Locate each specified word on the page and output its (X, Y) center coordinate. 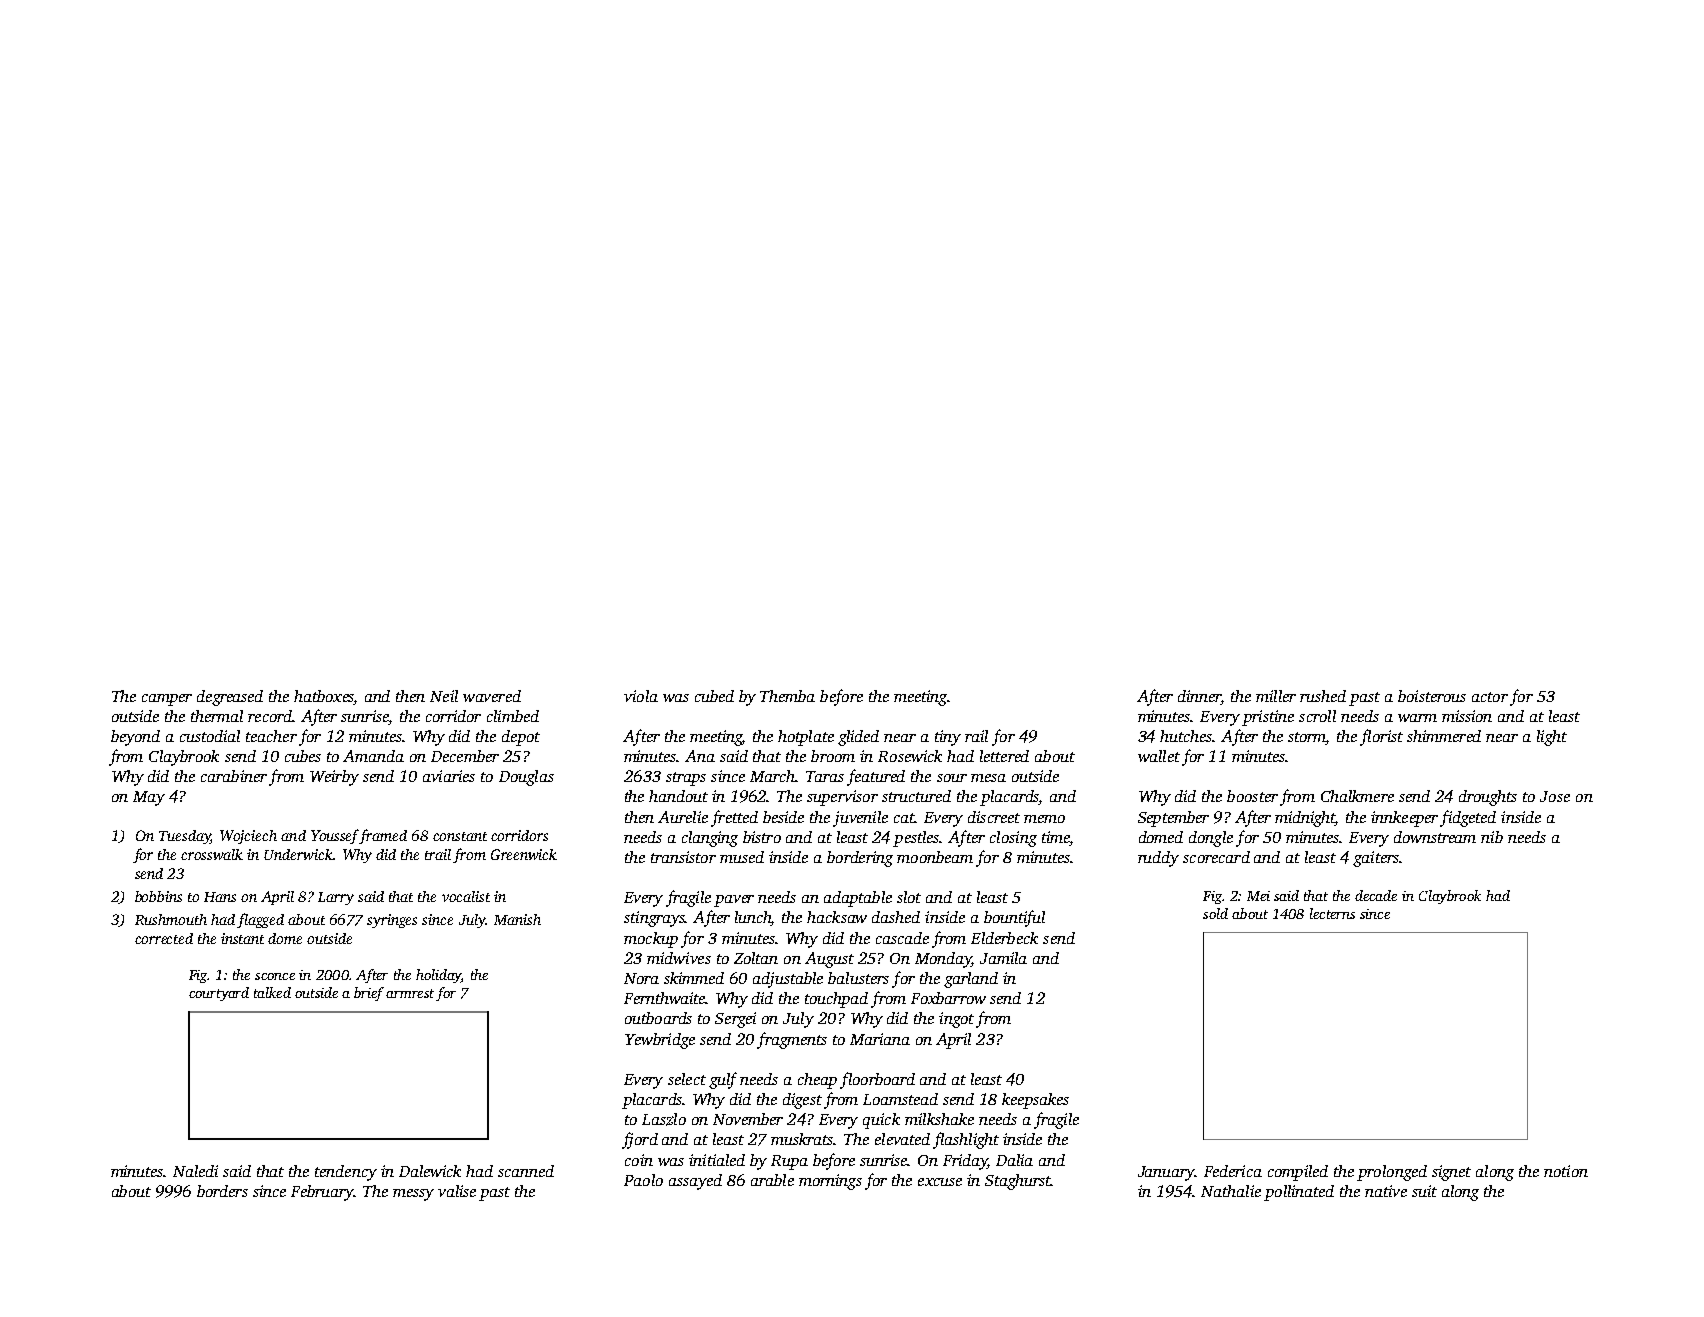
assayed (695, 1182)
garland (971, 980)
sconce (275, 976)
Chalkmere (1357, 796)
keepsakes (1035, 1101)
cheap (817, 1081)
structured (916, 796)
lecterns (1332, 913)
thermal (217, 716)
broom (833, 756)
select (687, 1079)
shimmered (1444, 736)
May (149, 798)
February (322, 1193)
